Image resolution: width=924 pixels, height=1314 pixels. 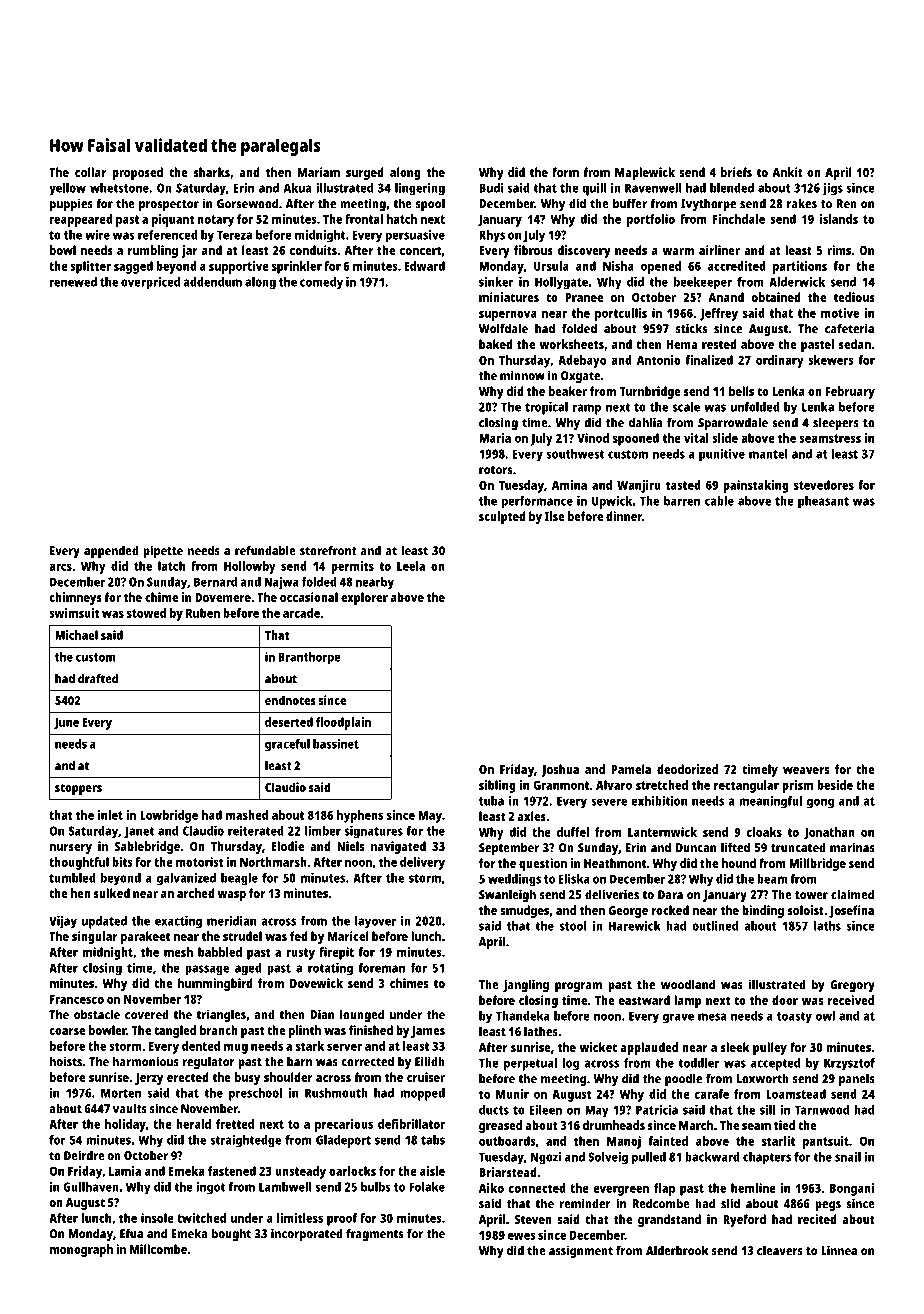 I want to click on Dara, so click(x=670, y=895).
